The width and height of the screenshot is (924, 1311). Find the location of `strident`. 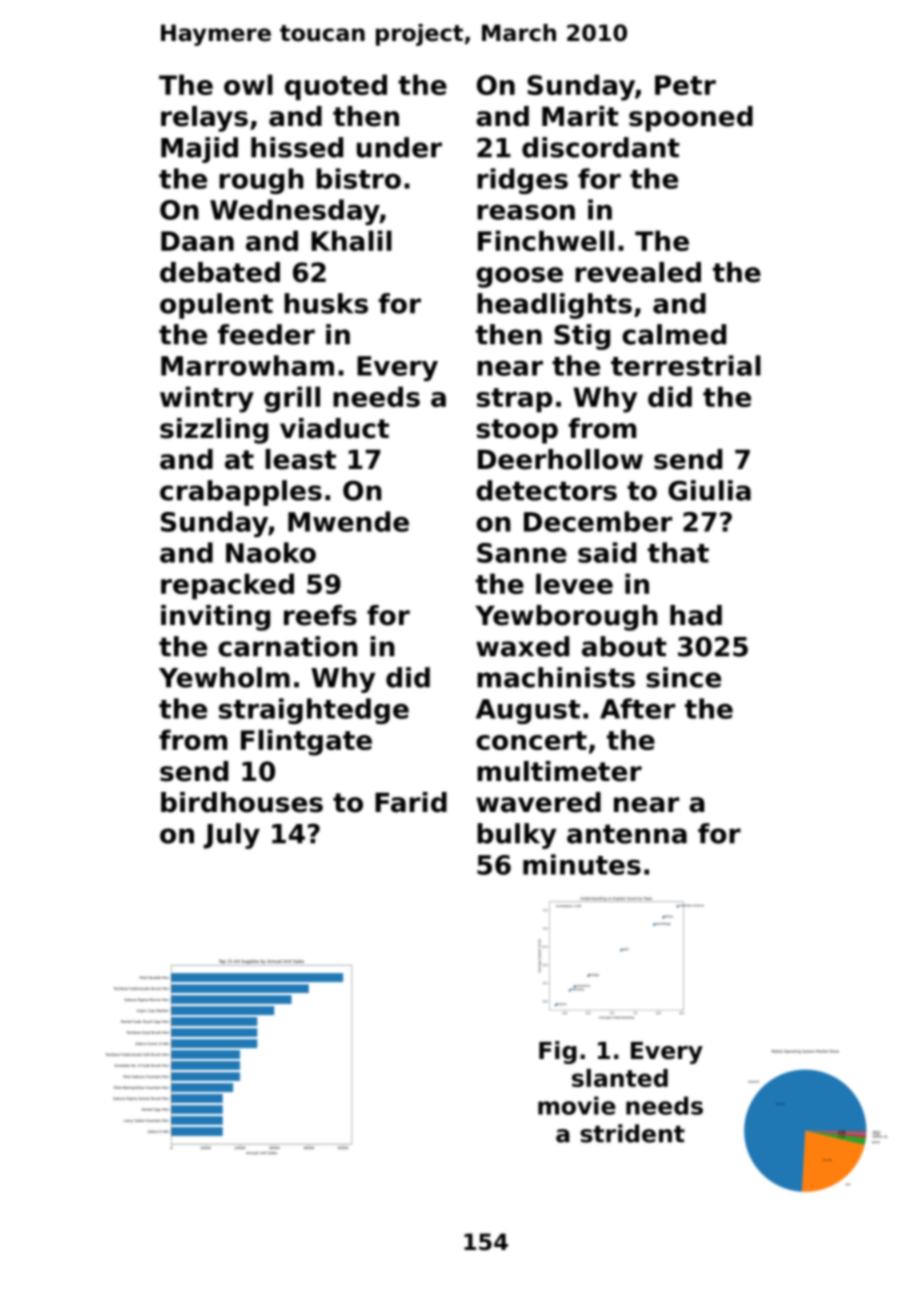

strident is located at coordinates (632, 1133).
